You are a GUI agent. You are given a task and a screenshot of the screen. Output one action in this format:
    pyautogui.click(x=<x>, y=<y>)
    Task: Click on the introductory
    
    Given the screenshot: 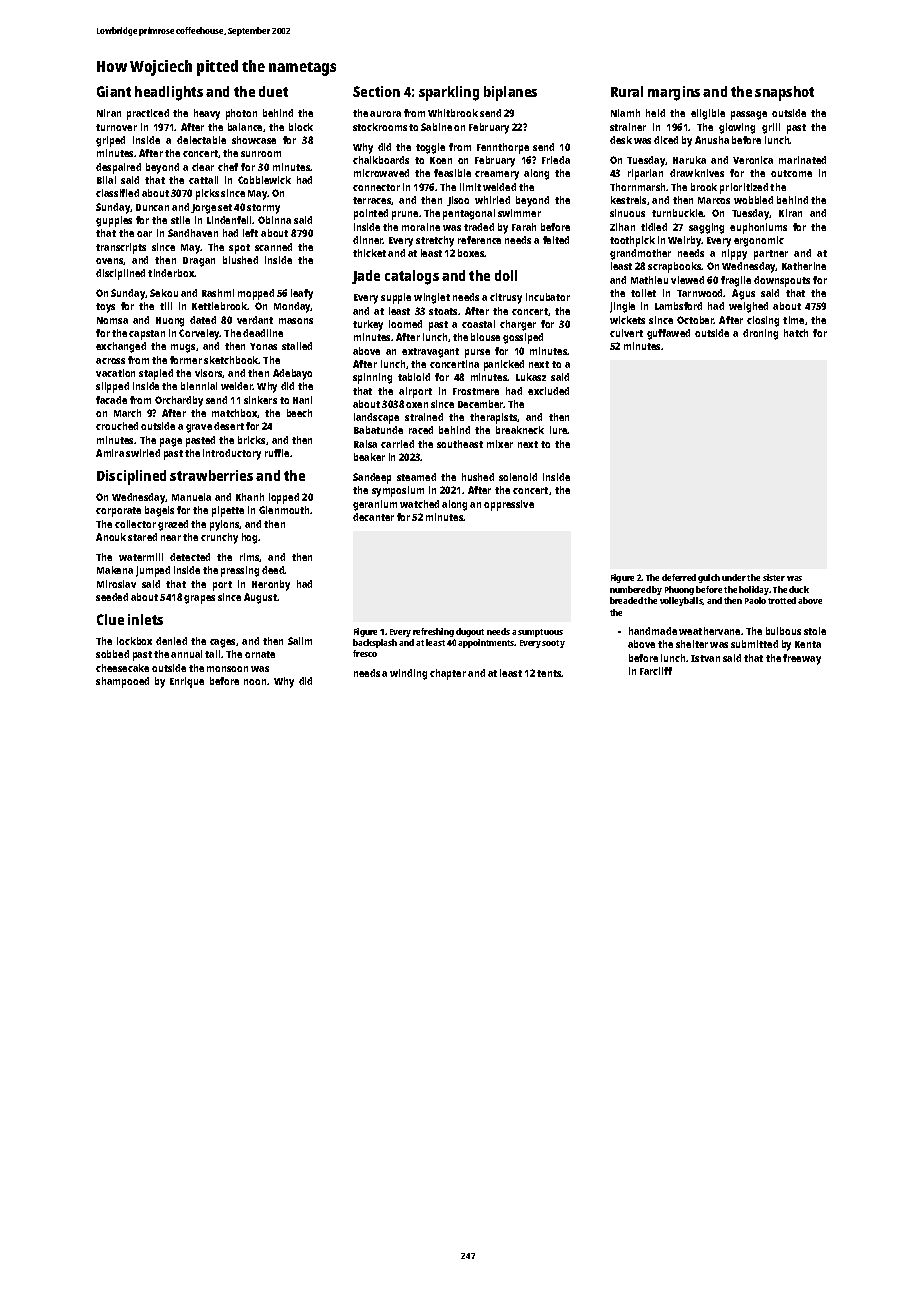 What is the action you would take?
    pyautogui.click(x=232, y=454)
